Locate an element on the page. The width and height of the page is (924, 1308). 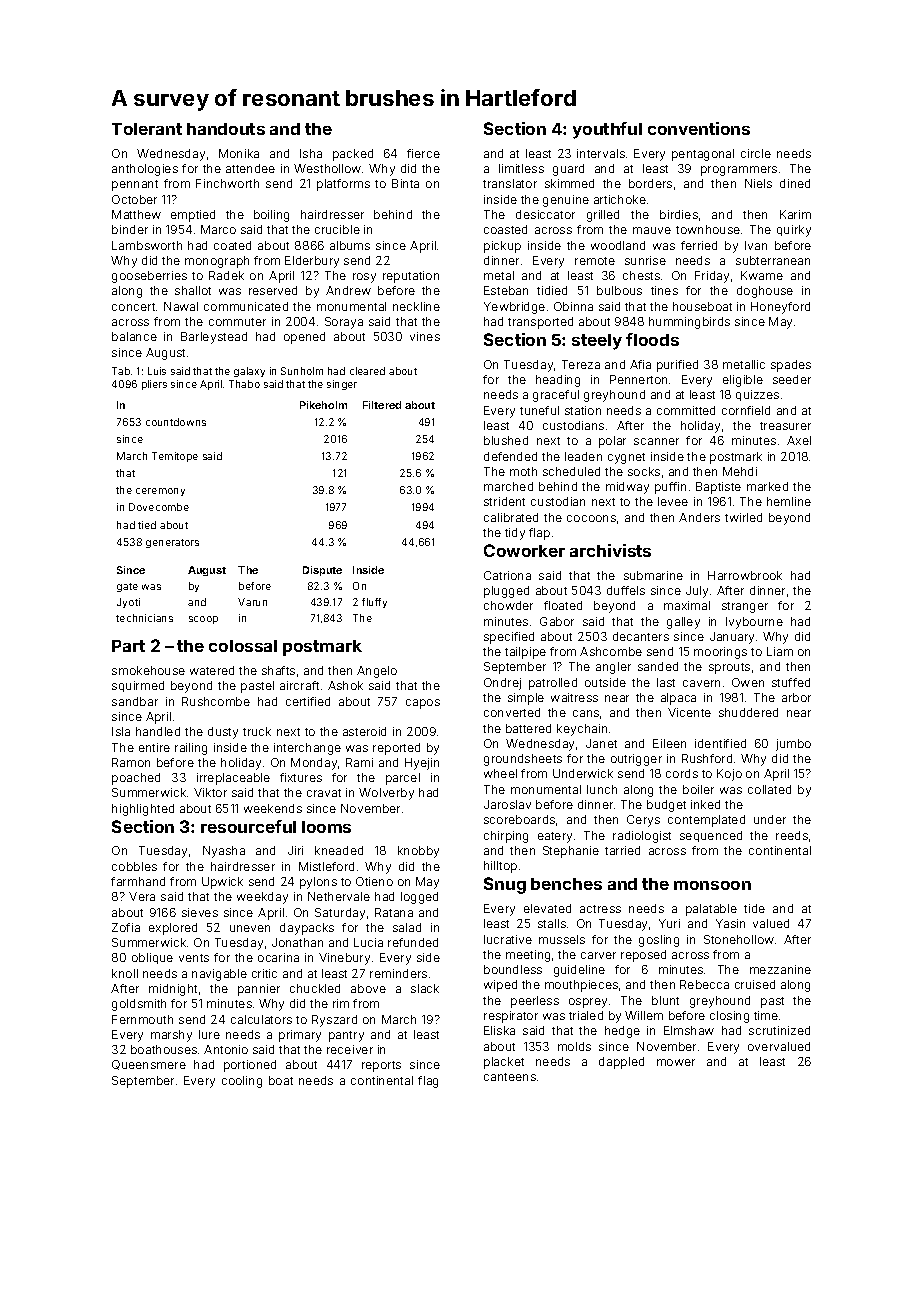
identified is located at coordinates (720, 743).
